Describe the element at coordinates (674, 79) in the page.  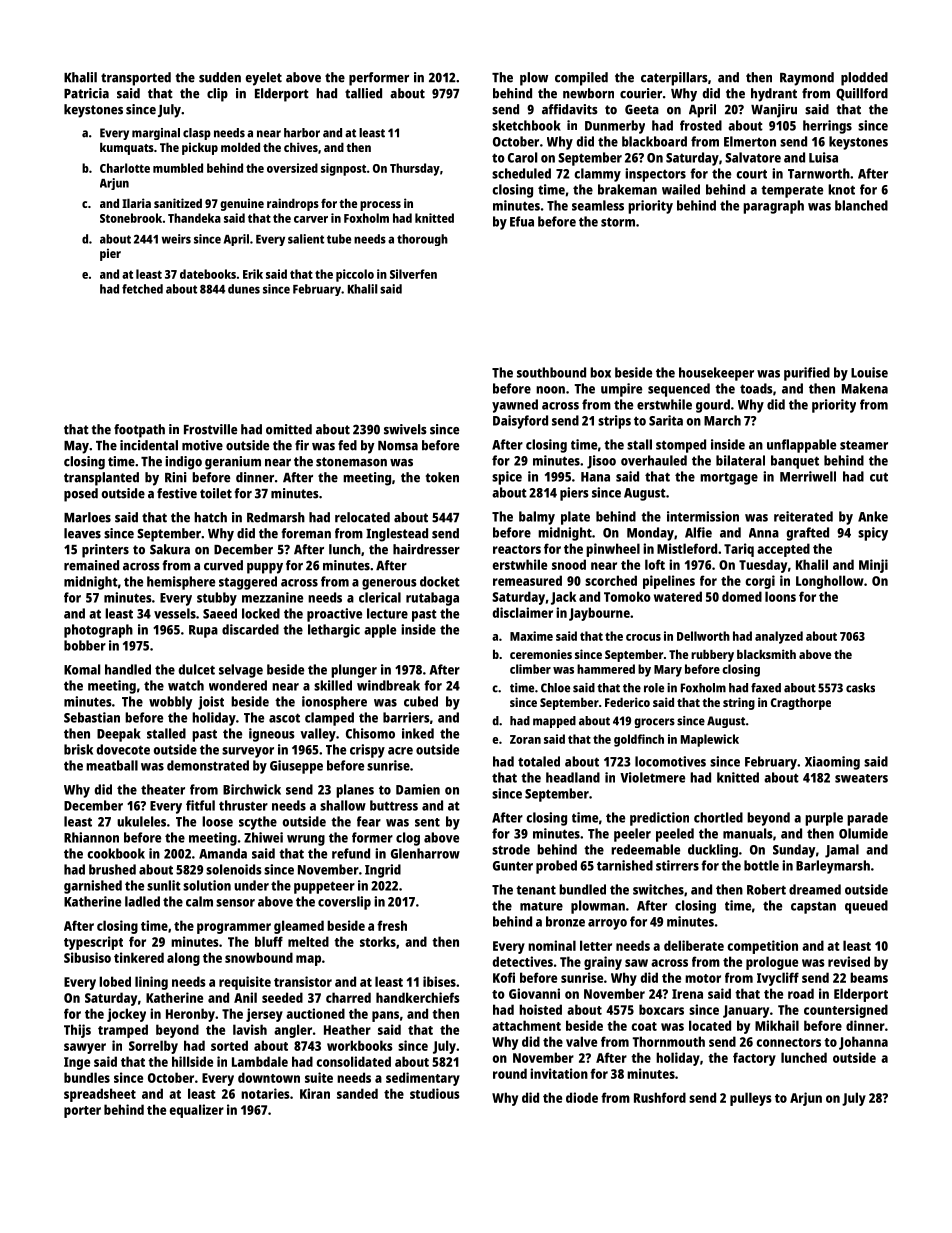
I see `caterpillars` at that location.
